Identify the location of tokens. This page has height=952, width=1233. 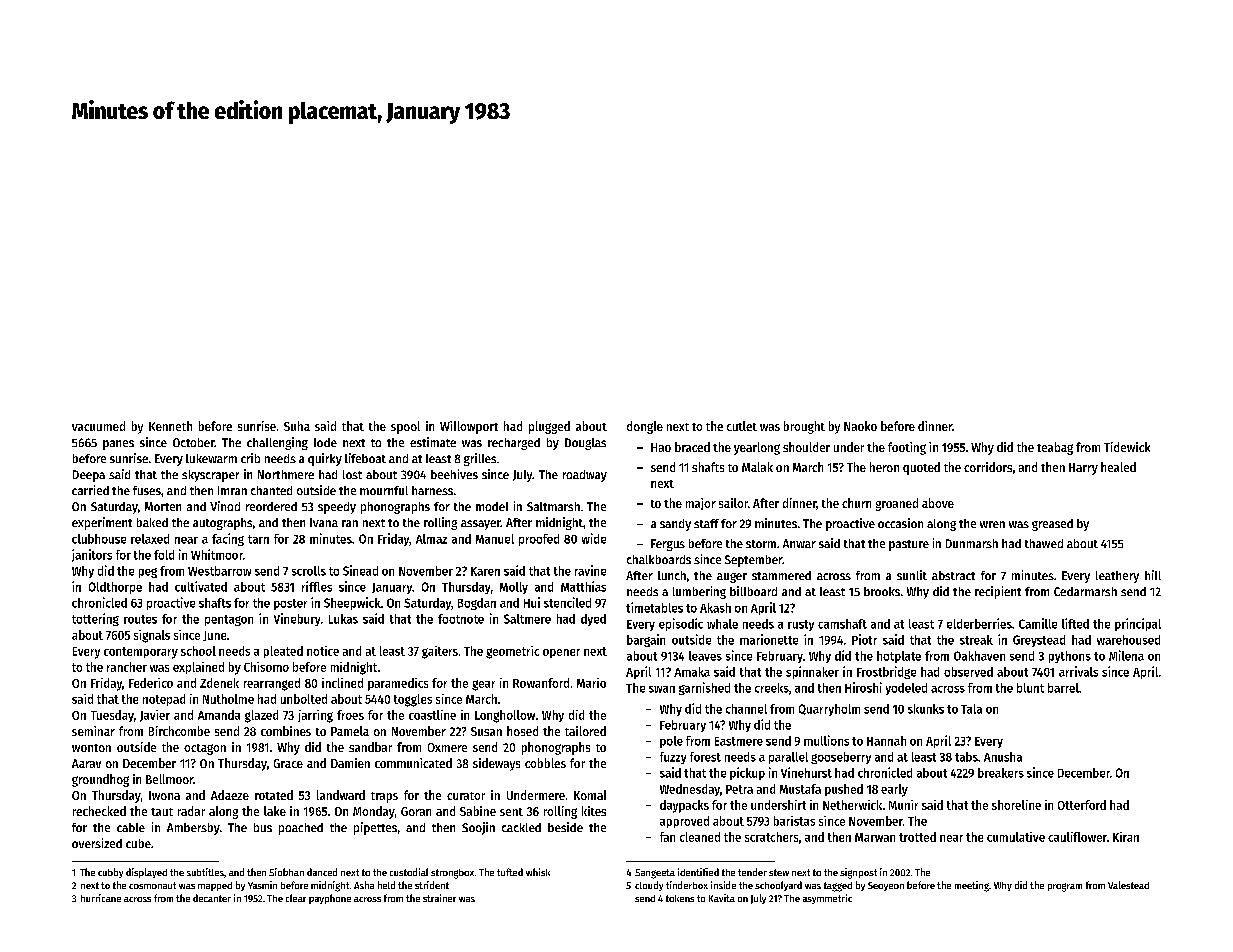
(680, 898).
